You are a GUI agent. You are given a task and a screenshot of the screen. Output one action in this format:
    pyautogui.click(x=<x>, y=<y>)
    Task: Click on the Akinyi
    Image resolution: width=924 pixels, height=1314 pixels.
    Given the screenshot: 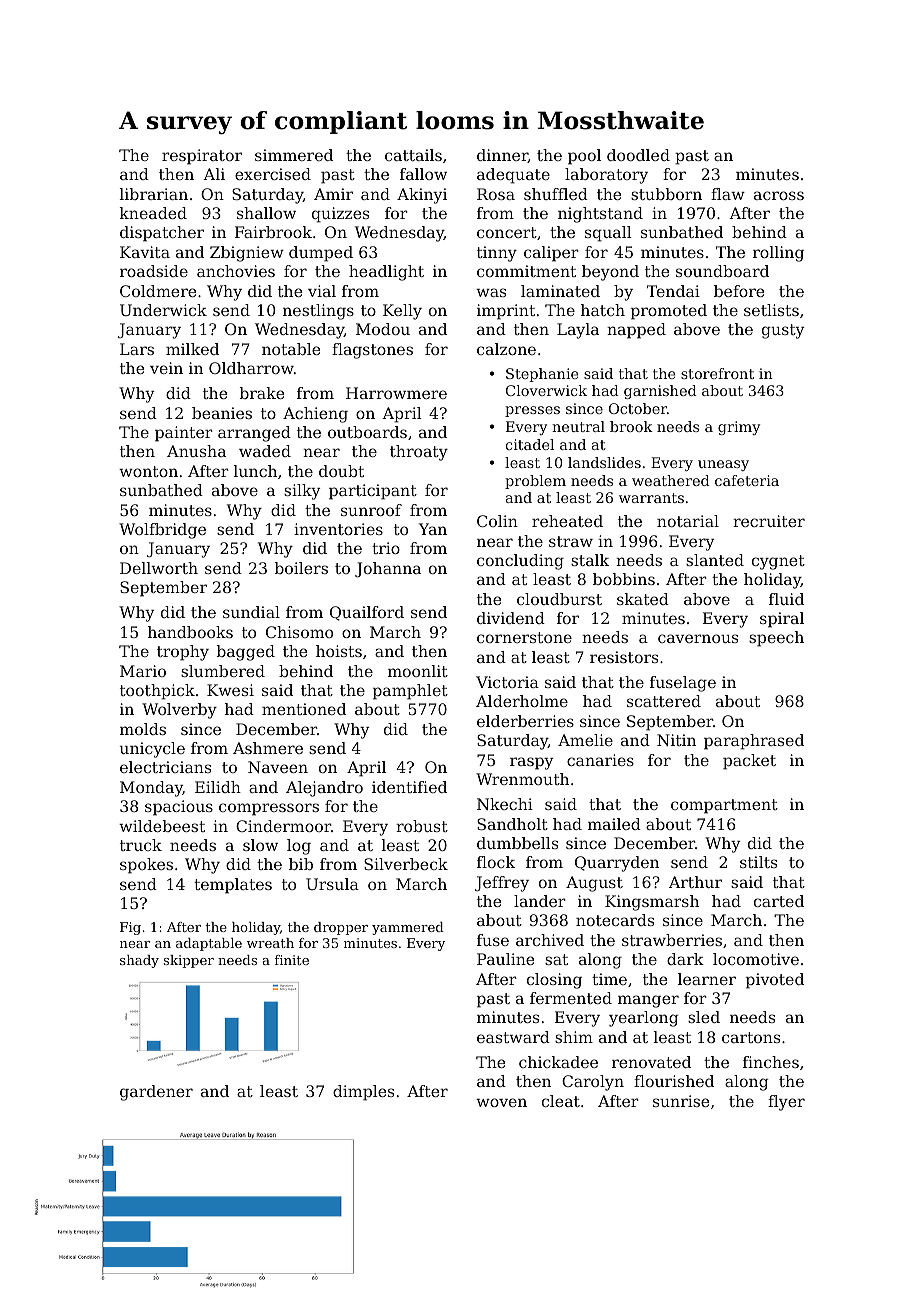 What is the action you would take?
    pyautogui.click(x=422, y=196)
